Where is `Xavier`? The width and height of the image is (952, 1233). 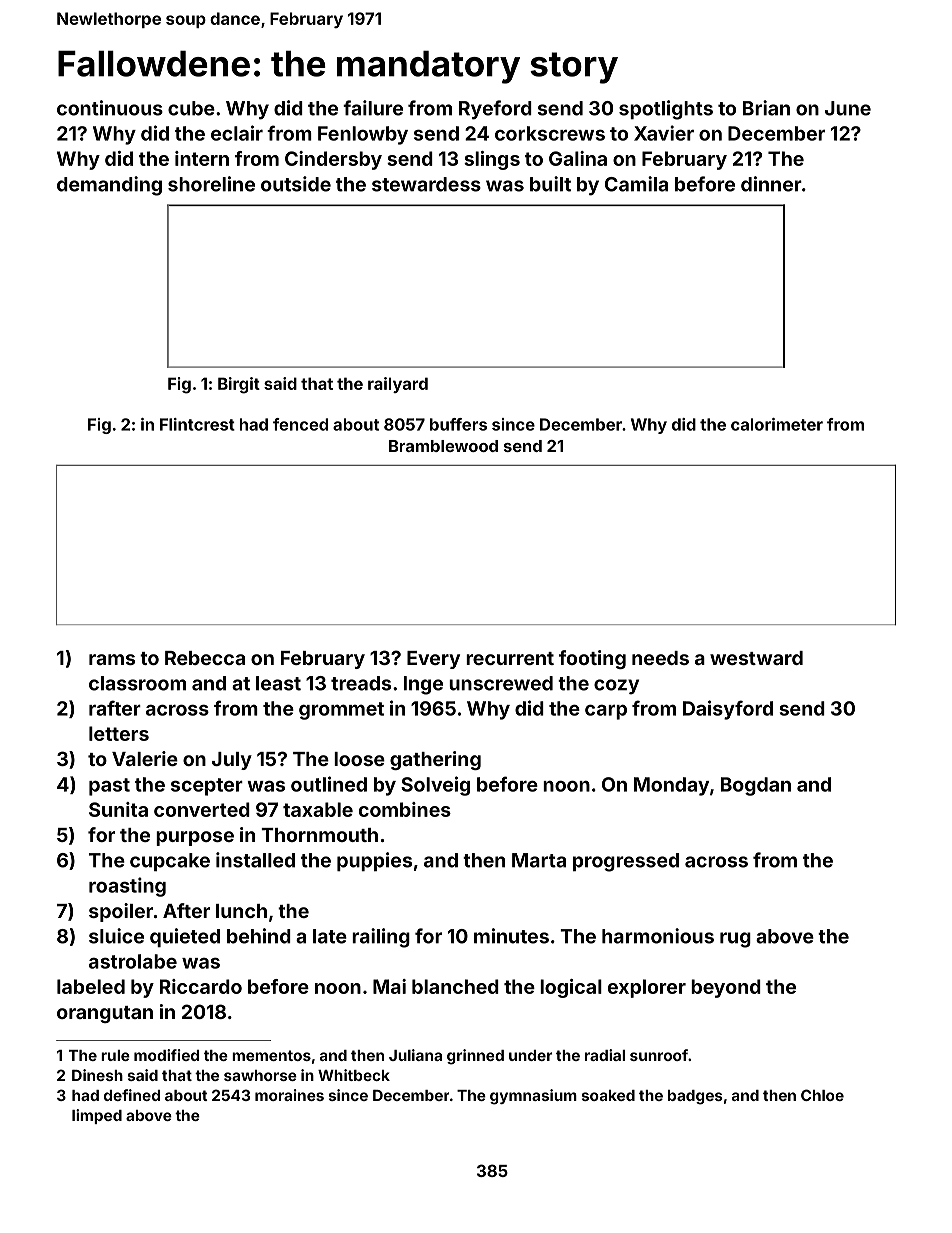 Xavier is located at coordinates (664, 133).
